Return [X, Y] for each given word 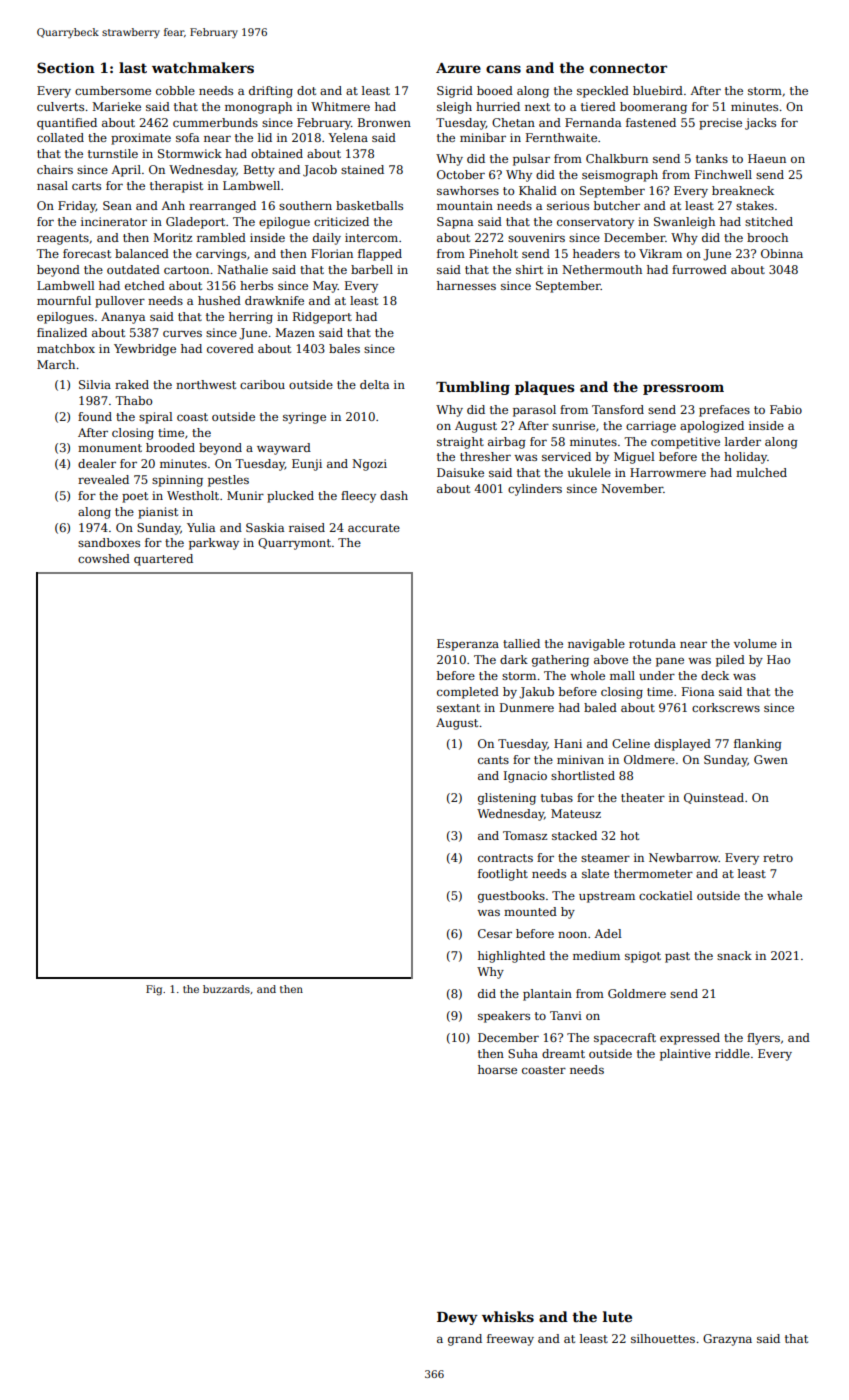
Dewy [457, 1318]
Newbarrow [684, 857]
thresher [485, 456]
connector [628, 68]
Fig [154, 990]
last [133, 67]
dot [306, 90]
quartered [163, 560]
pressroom [683, 389]
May [325, 287]
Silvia [95, 384]
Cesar [495, 933]
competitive [685, 443]
